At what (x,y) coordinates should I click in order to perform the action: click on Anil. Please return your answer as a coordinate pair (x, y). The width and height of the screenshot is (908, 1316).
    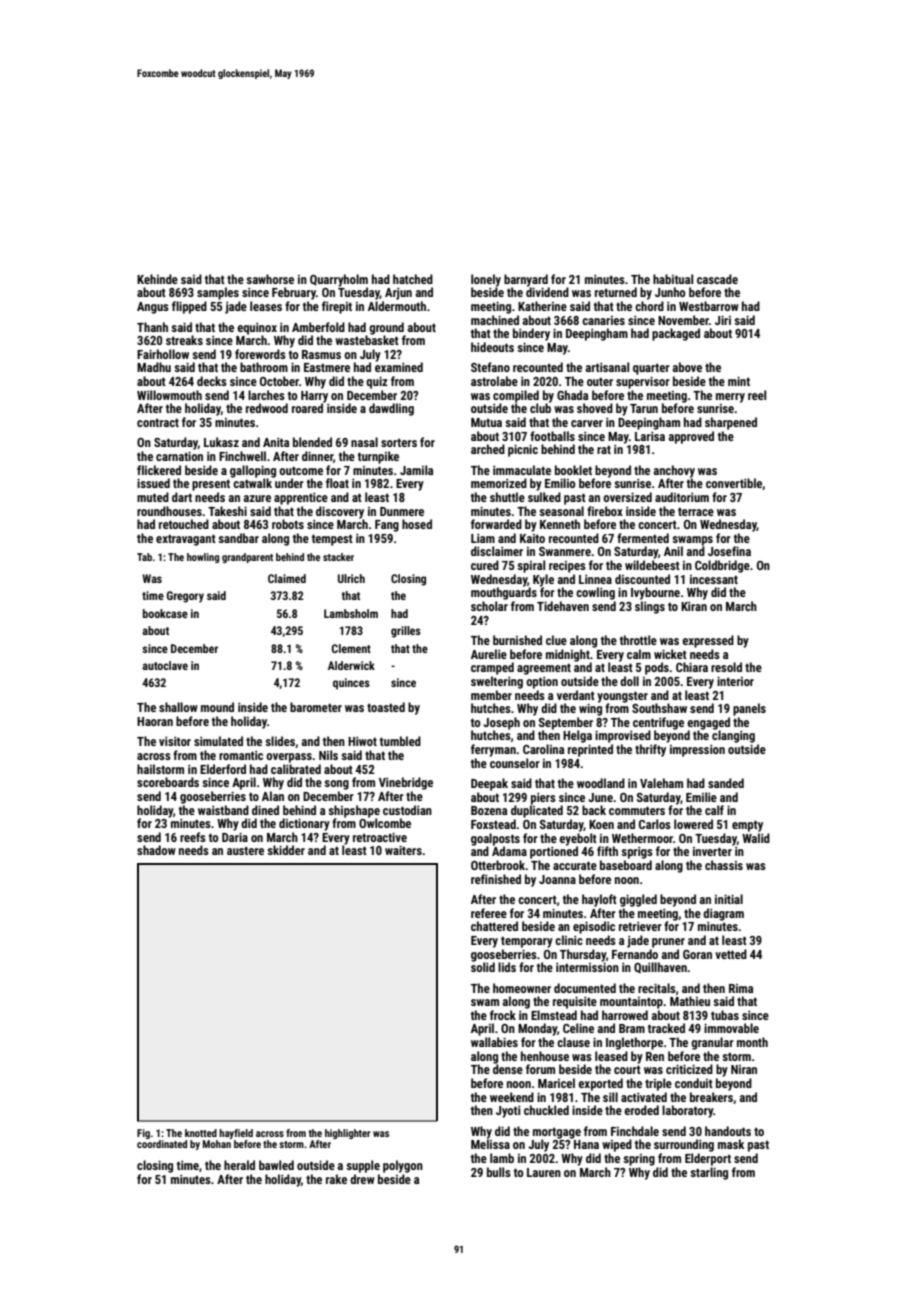
    Looking at the image, I should click on (673, 551).
